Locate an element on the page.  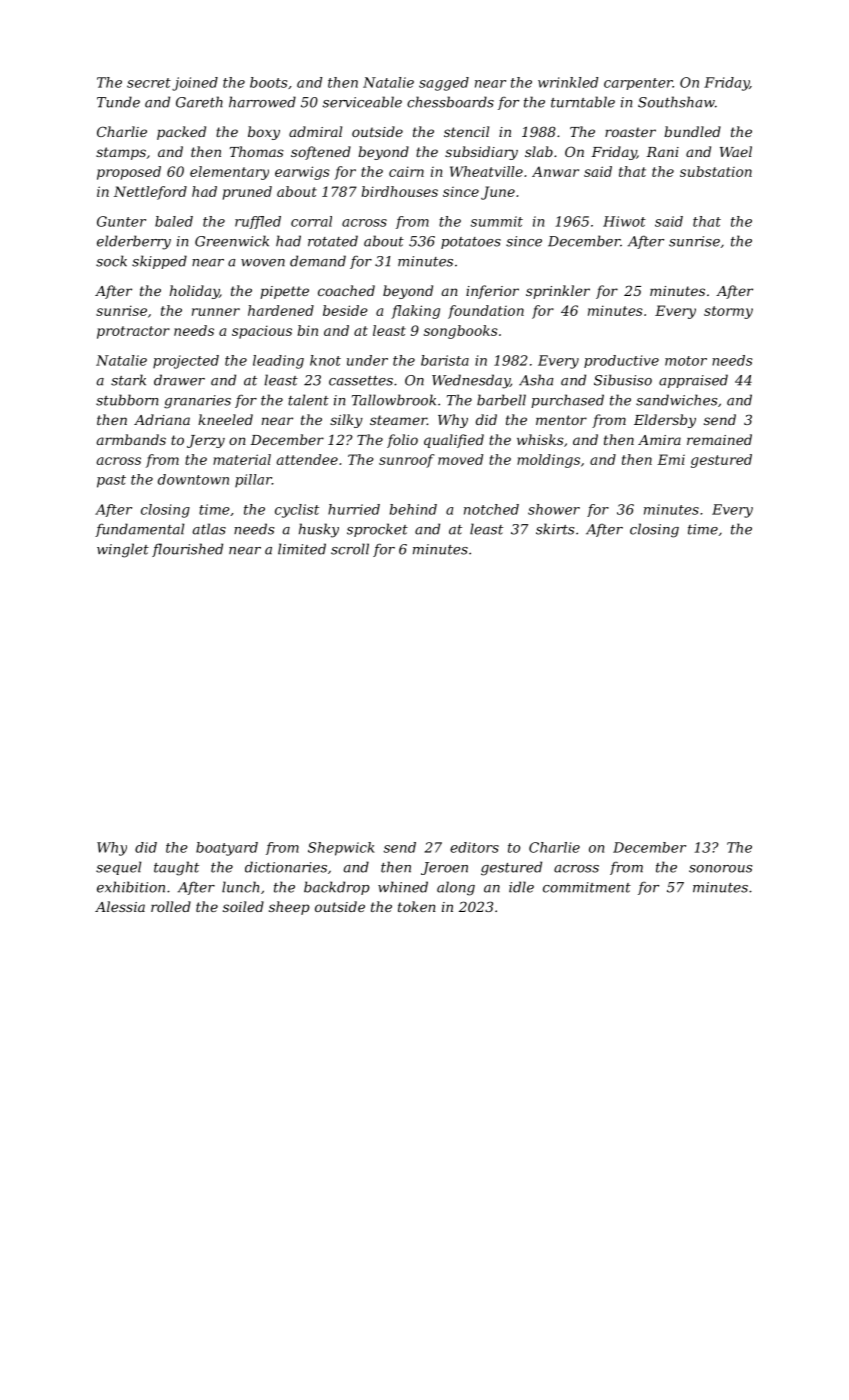
rolled is located at coordinates (171, 906).
